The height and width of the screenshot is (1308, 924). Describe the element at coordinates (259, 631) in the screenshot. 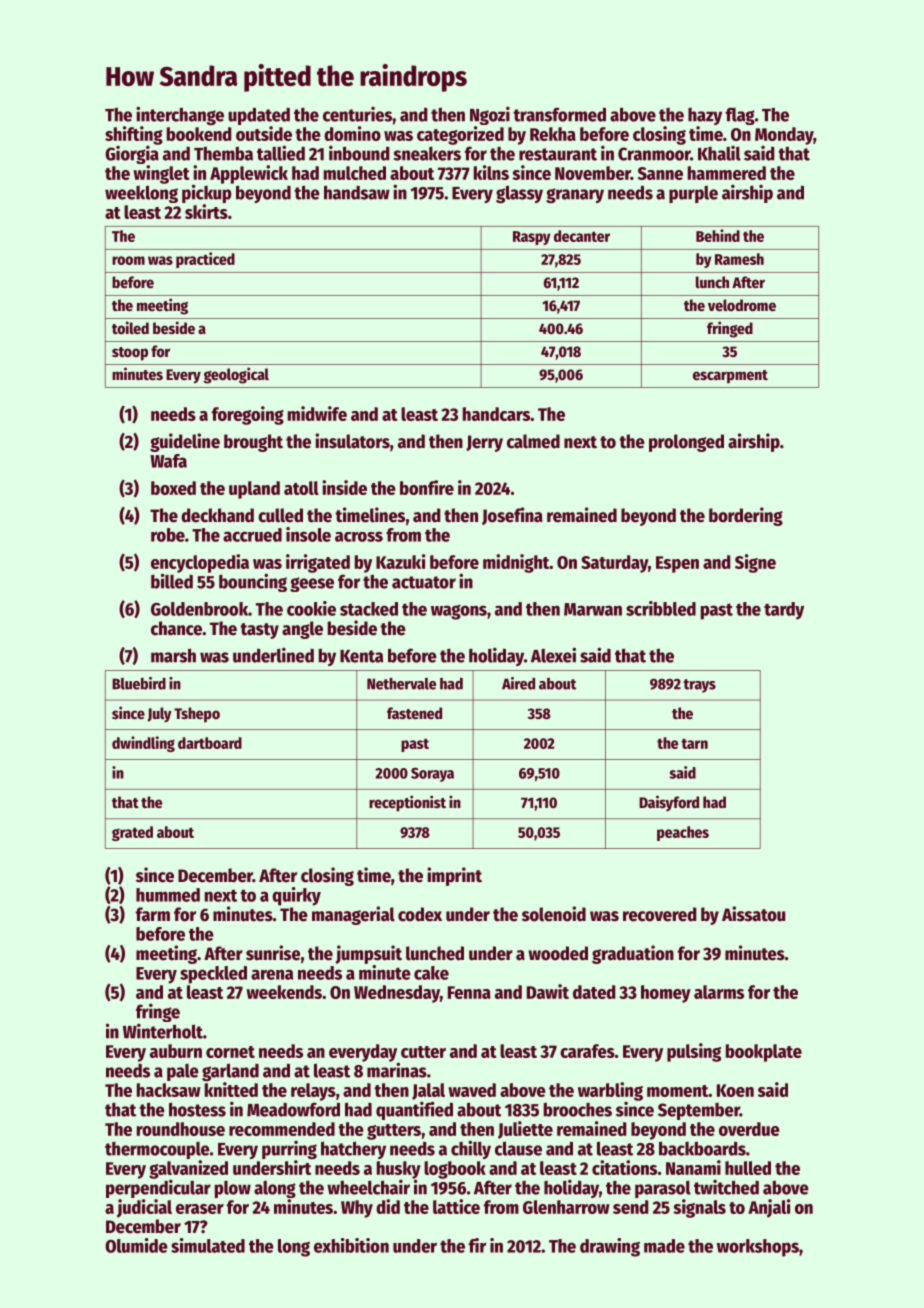

I see `tasty` at that location.
